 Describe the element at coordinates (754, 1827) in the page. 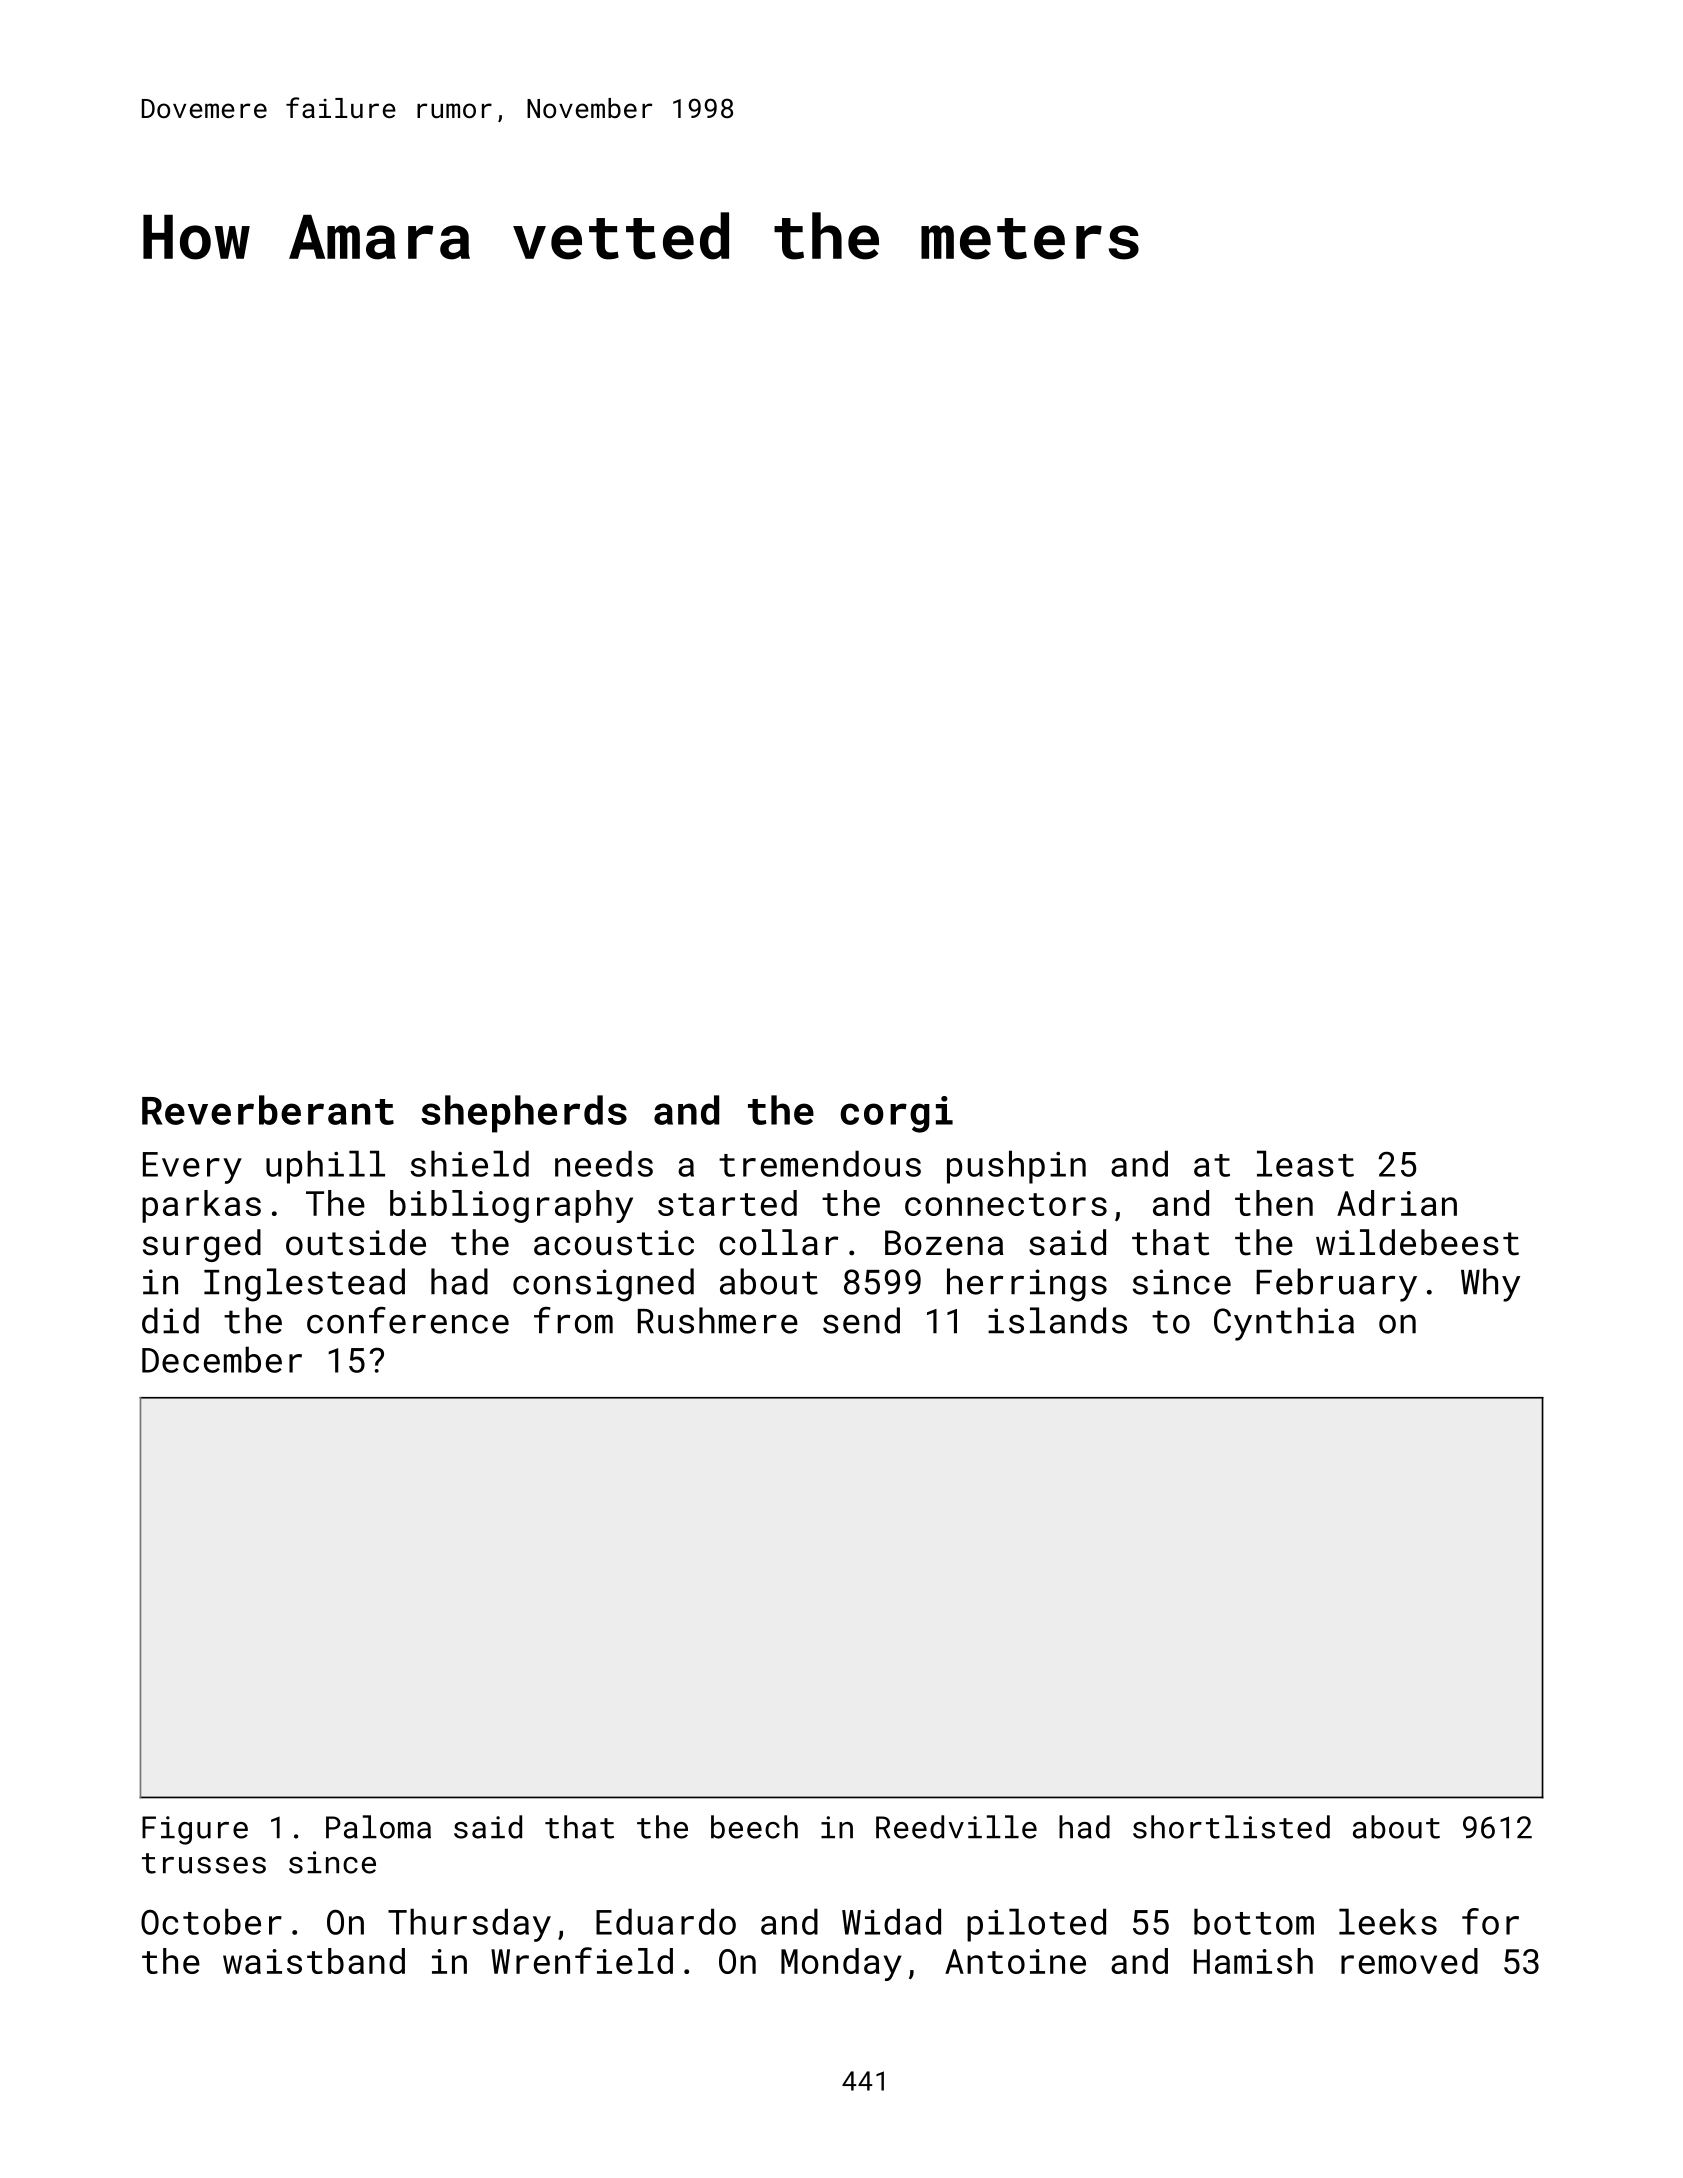

I see `beech` at that location.
